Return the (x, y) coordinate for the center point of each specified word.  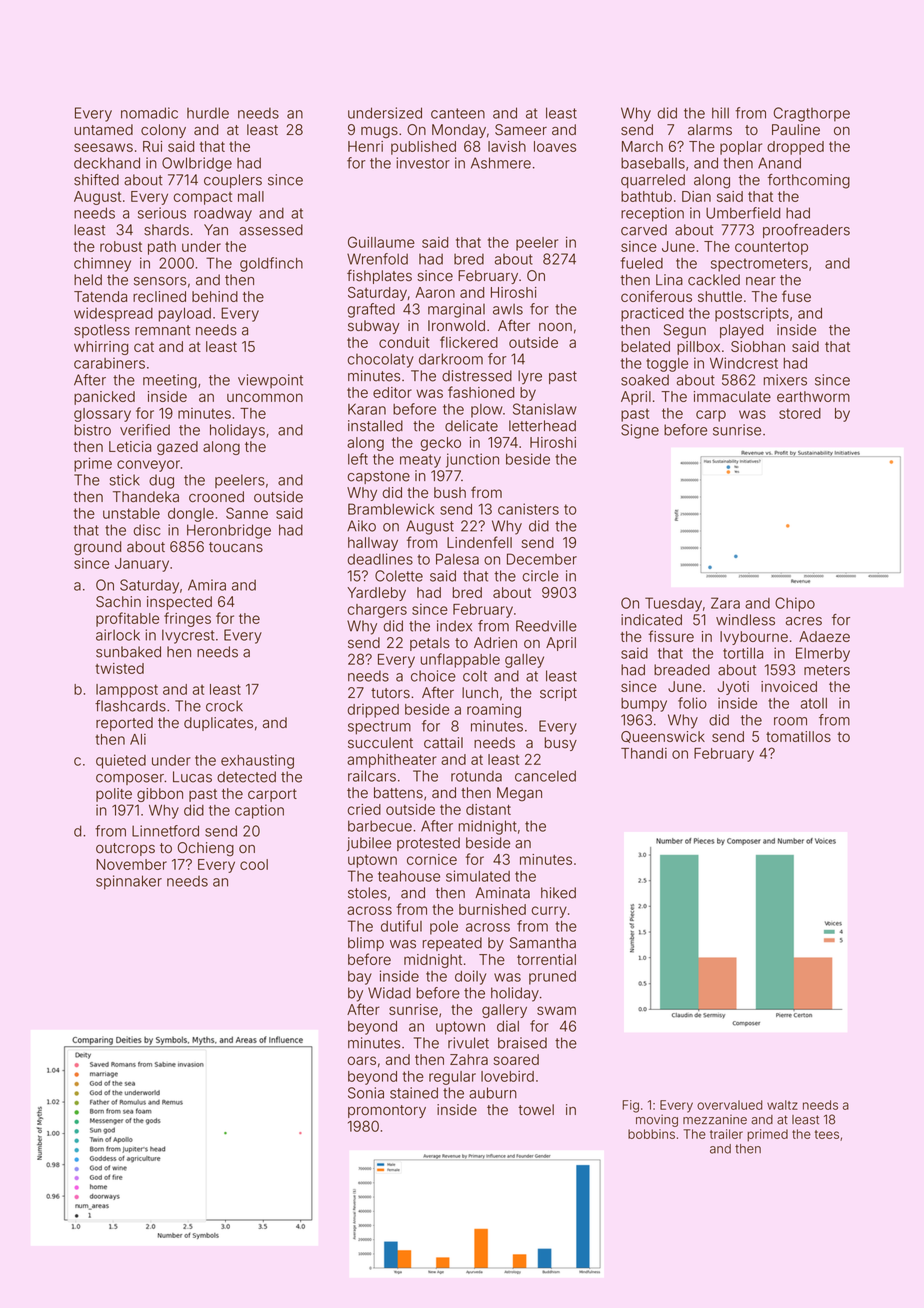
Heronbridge (229, 531)
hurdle (208, 113)
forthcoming (809, 181)
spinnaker (129, 882)
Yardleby (376, 594)
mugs (379, 132)
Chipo (795, 604)
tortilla (743, 653)
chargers (377, 611)
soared (516, 1059)
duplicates (218, 724)
